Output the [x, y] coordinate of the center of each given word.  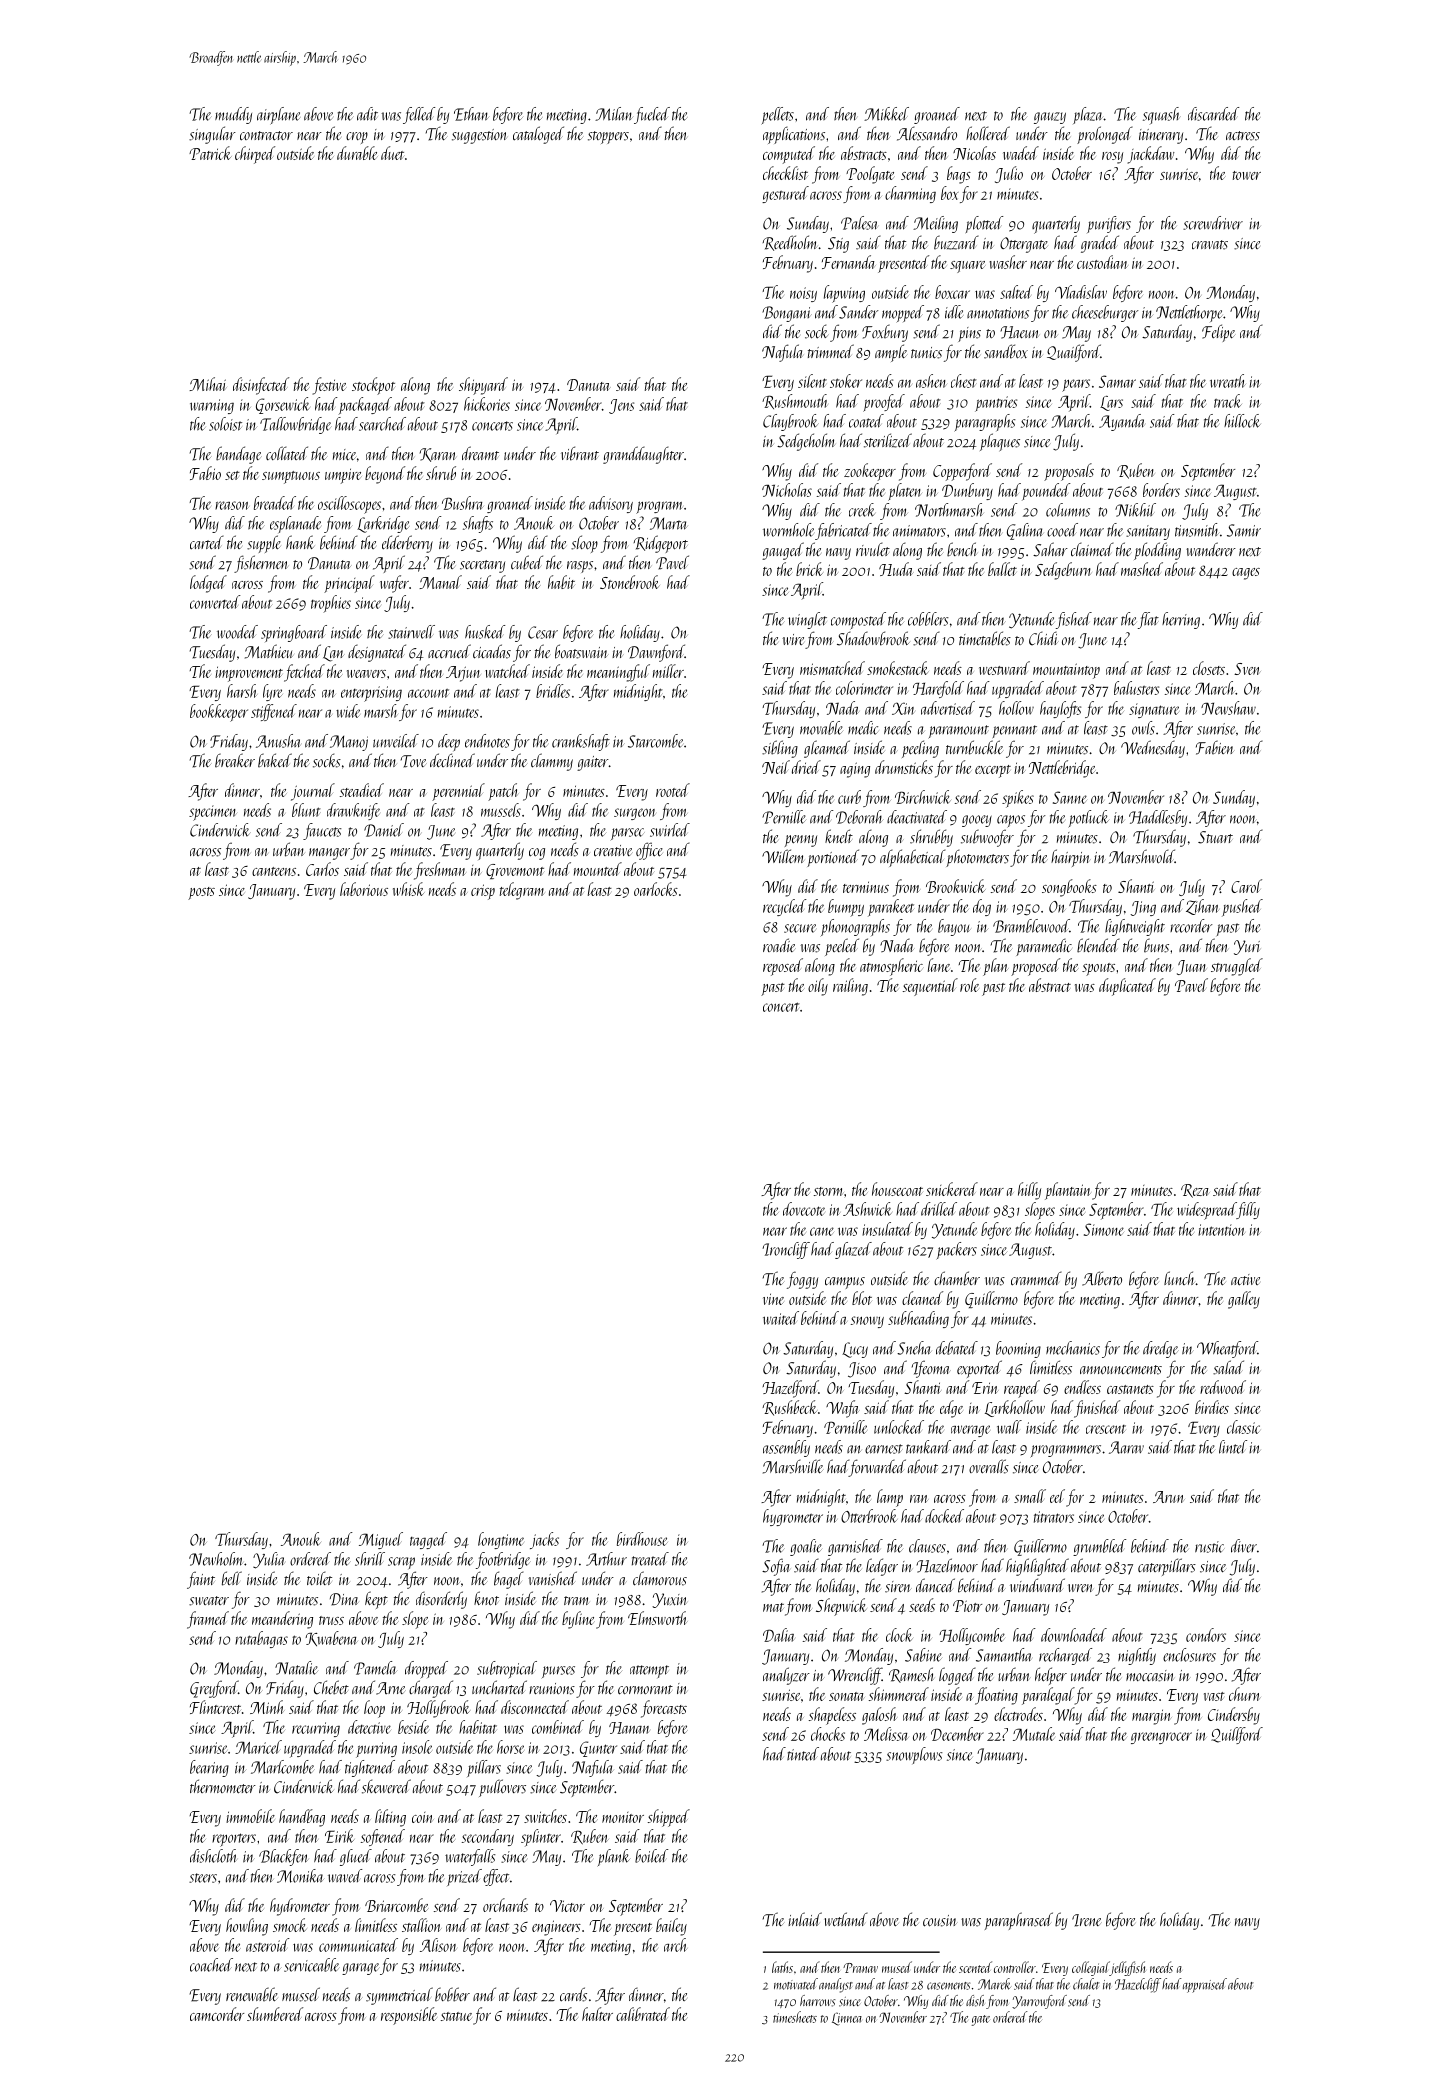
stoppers [608, 137]
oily [818, 987]
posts [201, 893]
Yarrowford [1039, 2002]
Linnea [847, 2019]
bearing [209, 1768]
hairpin [1071, 858]
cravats [1210, 245]
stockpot [373, 386]
